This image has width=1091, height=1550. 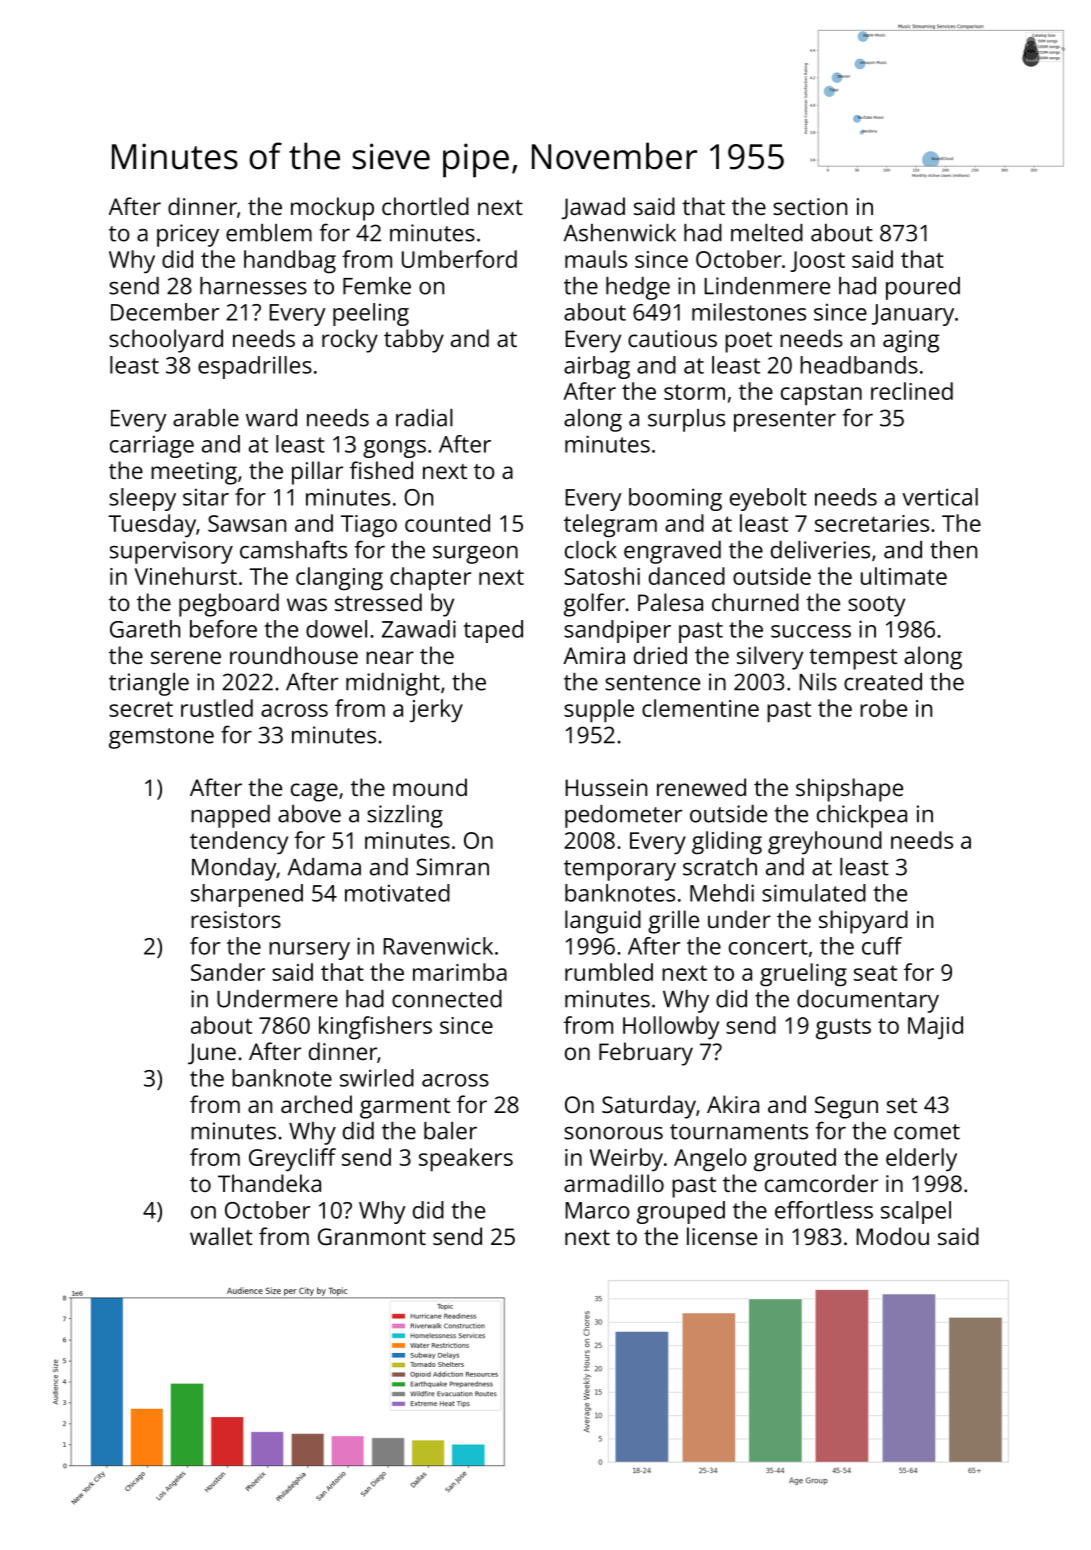 I want to click on Gareth, so click(x=145, y=629).
